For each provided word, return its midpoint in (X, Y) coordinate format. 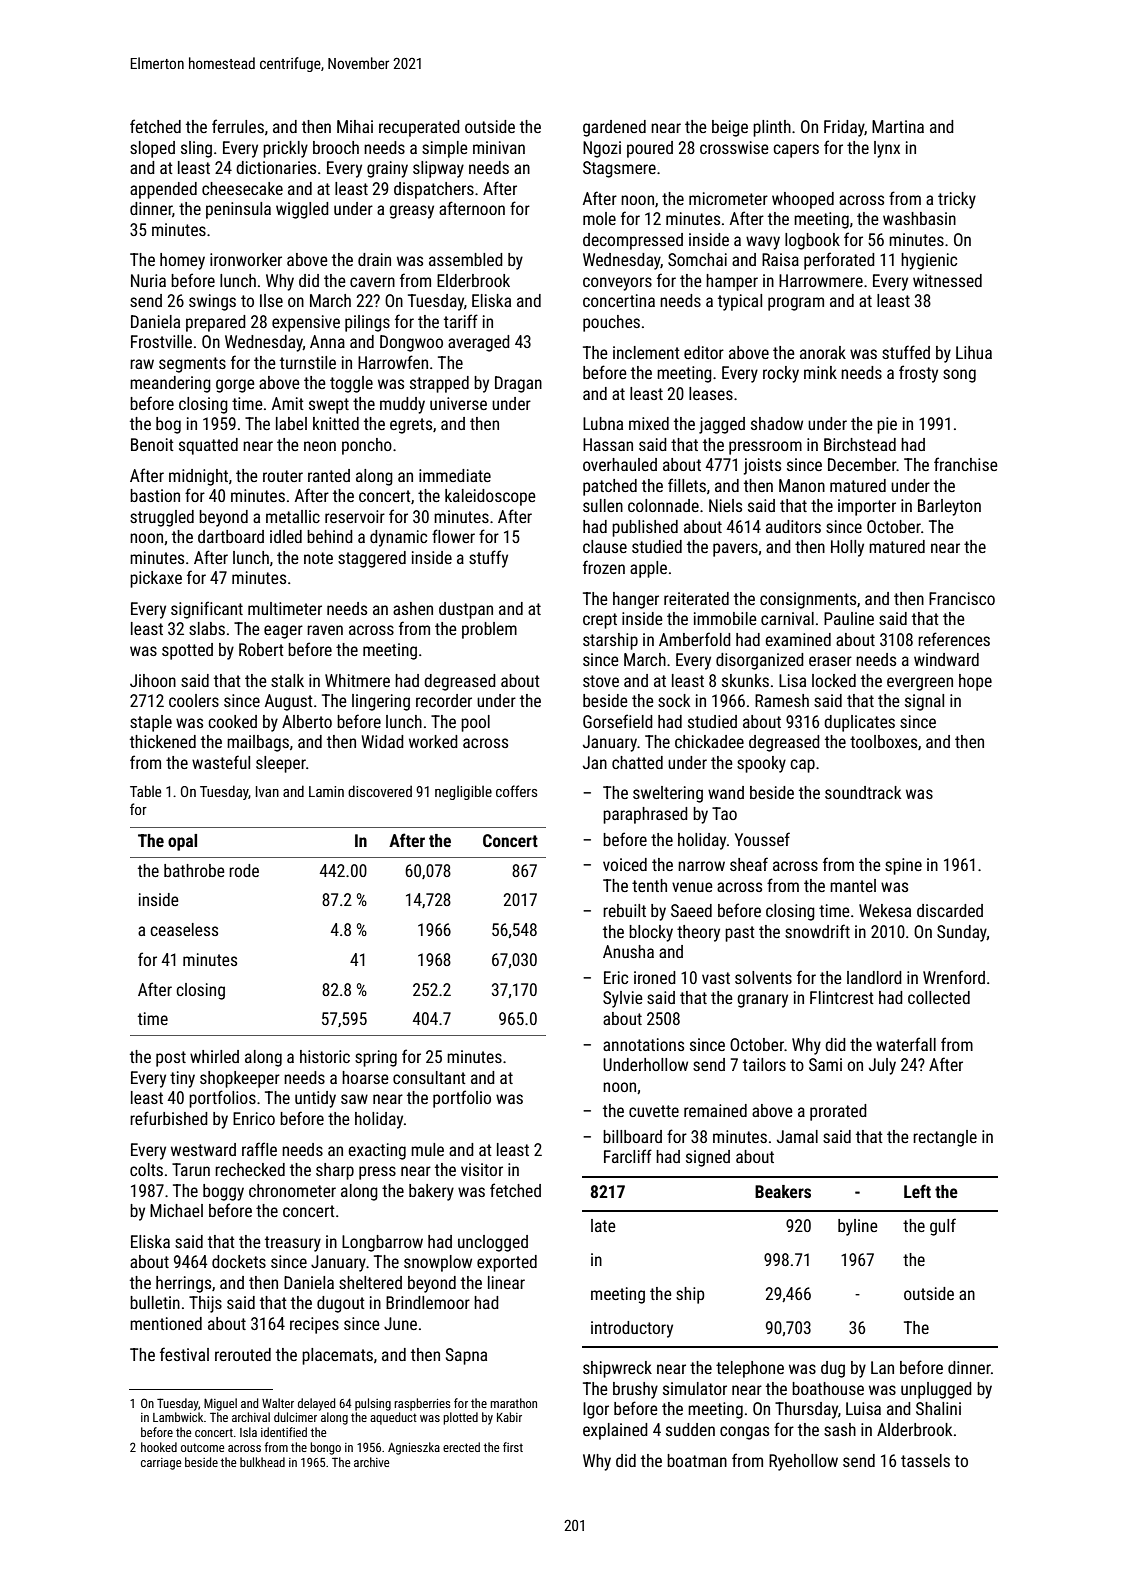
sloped (152, 149)
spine (903, 866)
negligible (463, 792)
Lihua (974, 352)
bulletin (155, 1302)
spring (376, 1058)
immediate (455, 475)
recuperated (419, 128)
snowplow (438, 1263)
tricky (957, 200)
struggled (162, 518)
